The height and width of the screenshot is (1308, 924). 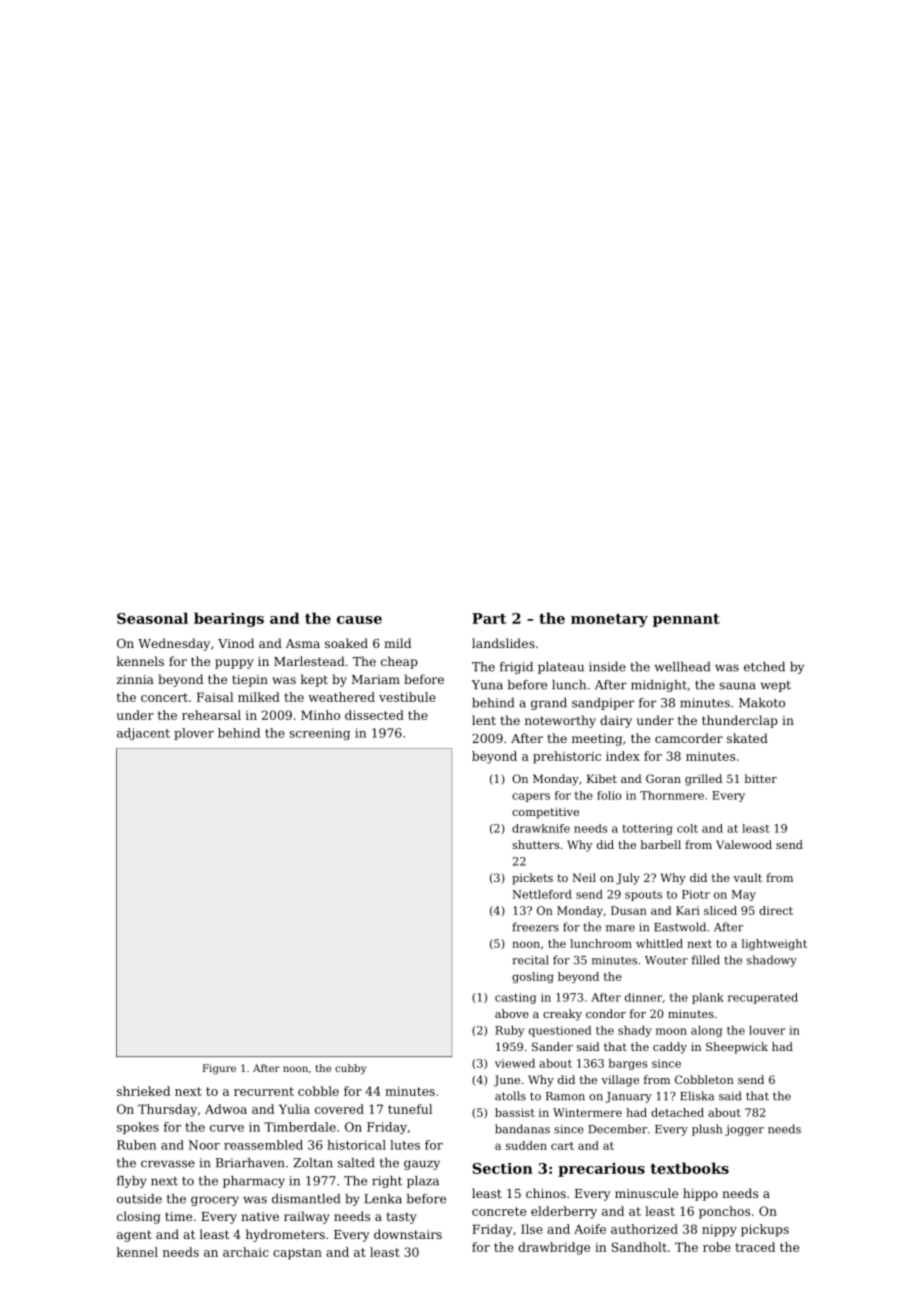 What do you see at coordinates (535, 844) in the screenshot?
I see `shutters` at bounding box center [535, 844].
